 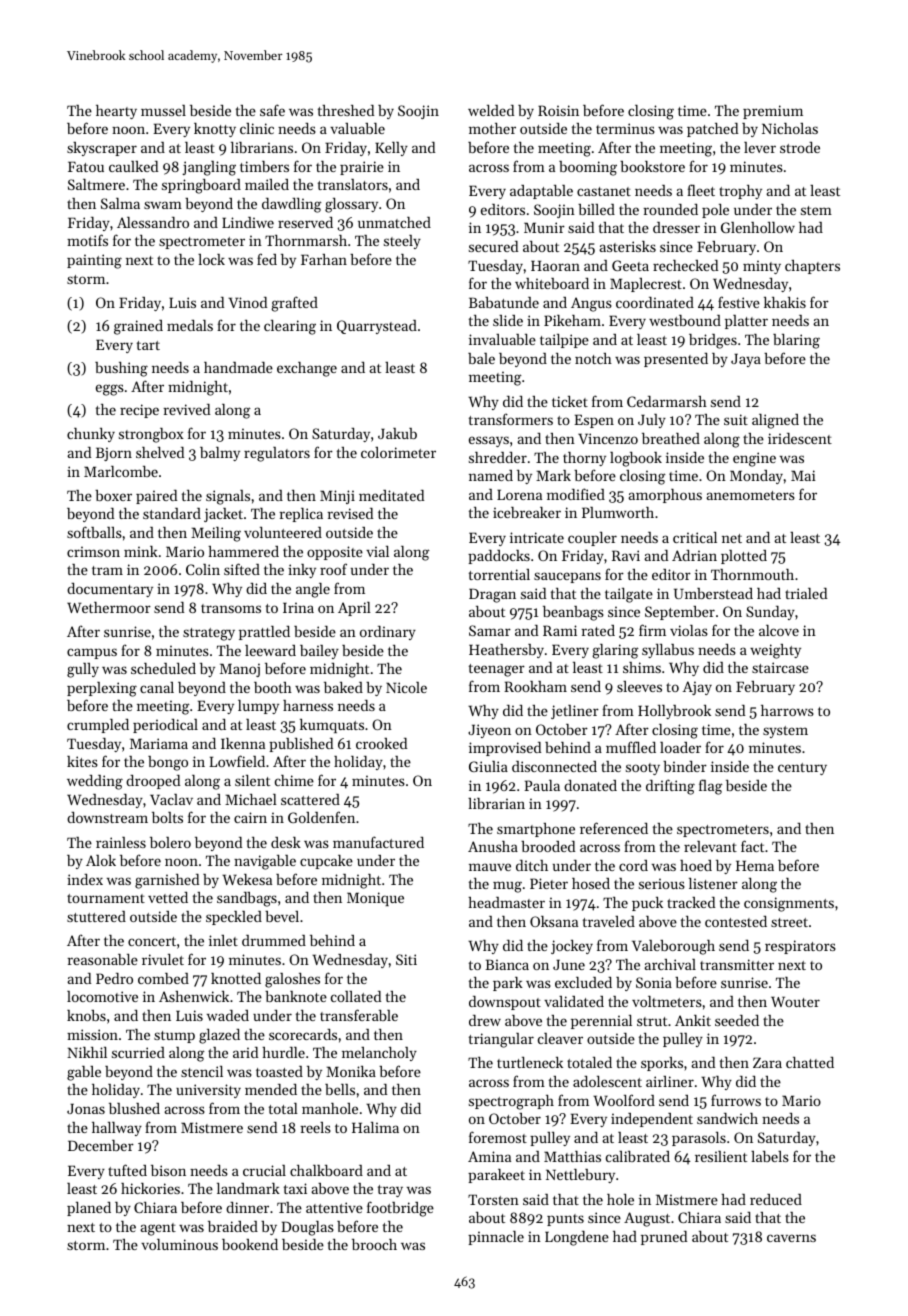 I want to click on Heathersby, so click(x=506, y=651).
